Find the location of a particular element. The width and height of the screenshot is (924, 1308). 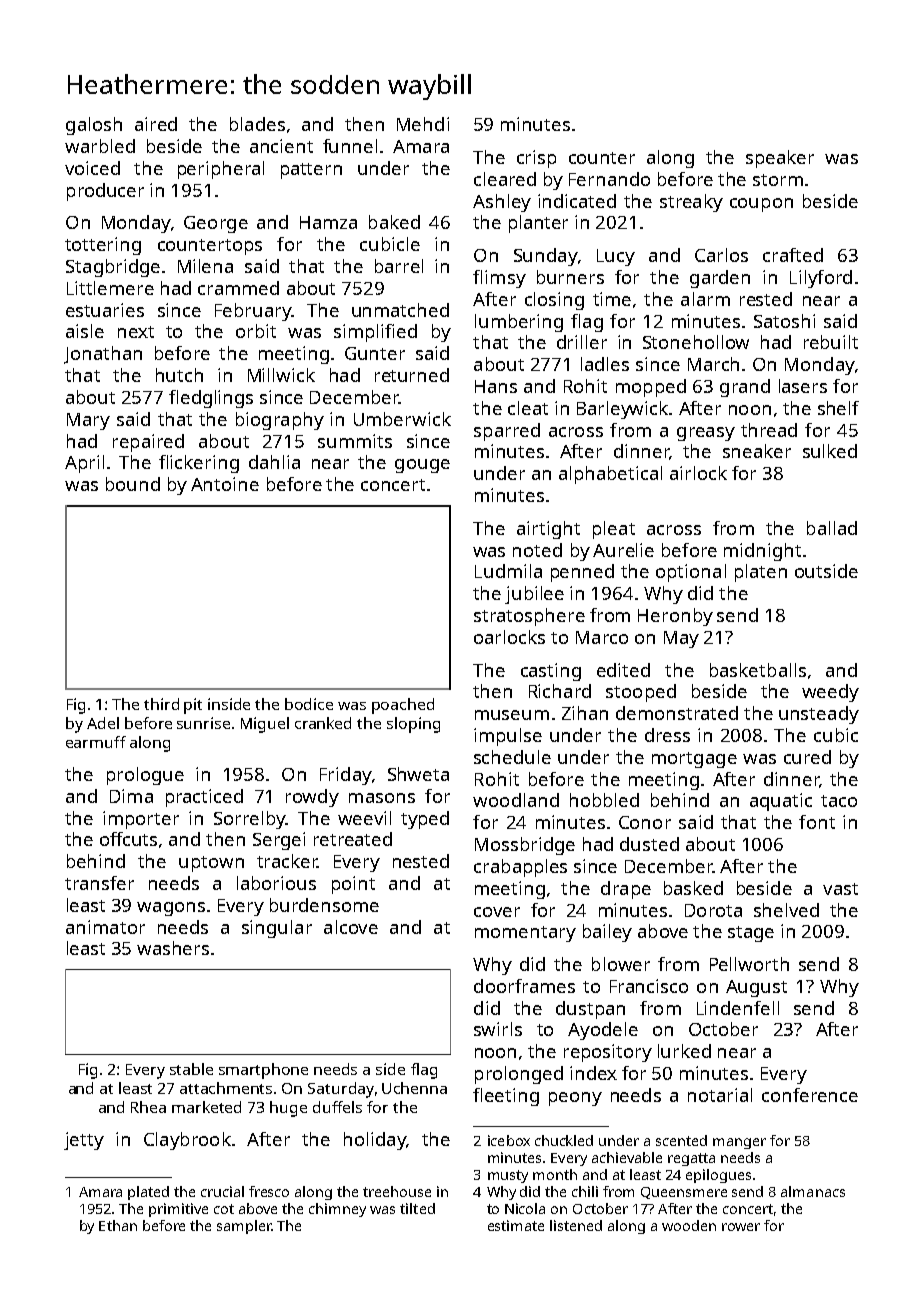

basketballs is located at coordinates (758, 670).
